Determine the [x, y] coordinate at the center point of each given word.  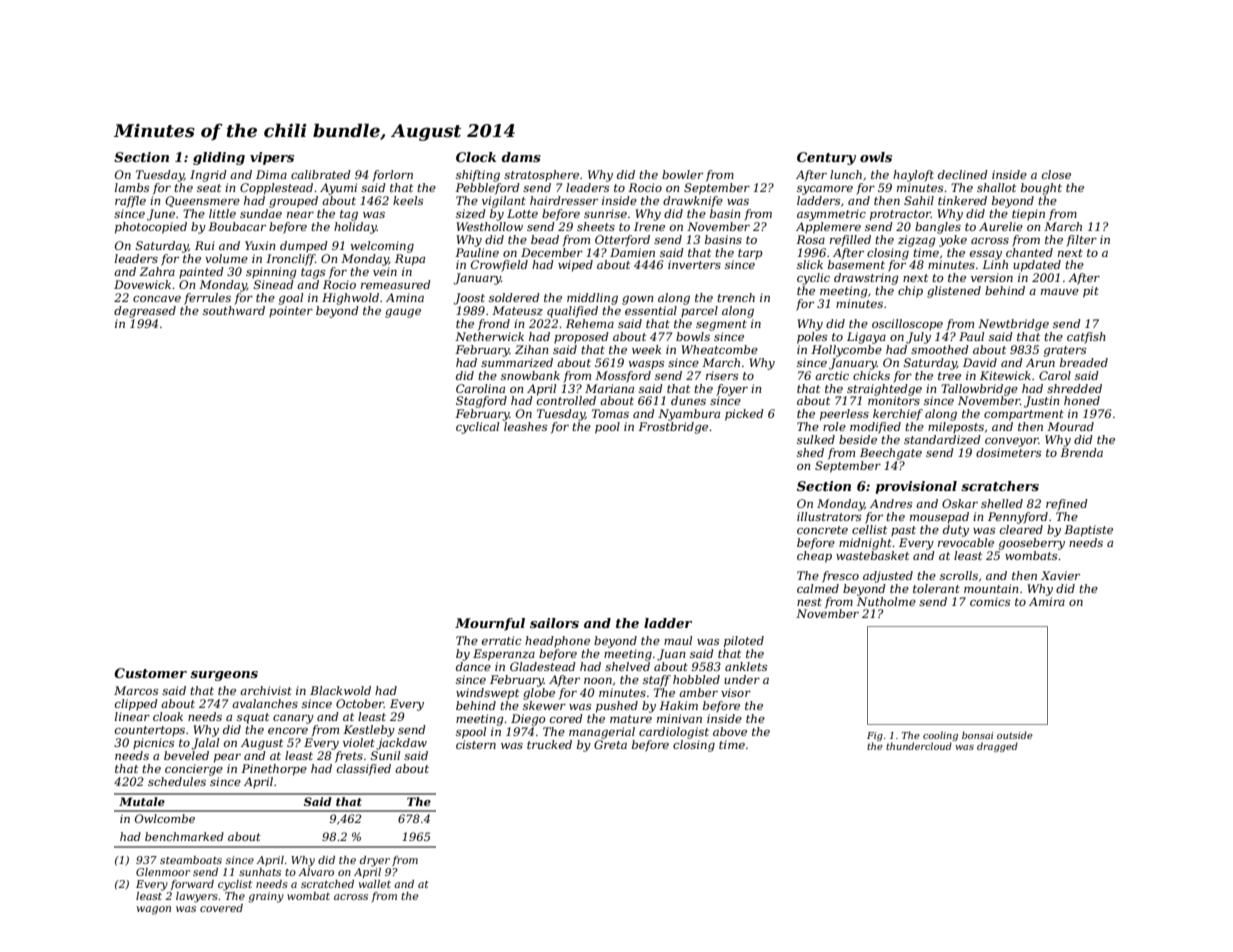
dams [521, 157]
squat [253, 718]
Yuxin [260, 245]
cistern [476, 744]
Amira [1047, 601]
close [1056, 174]
